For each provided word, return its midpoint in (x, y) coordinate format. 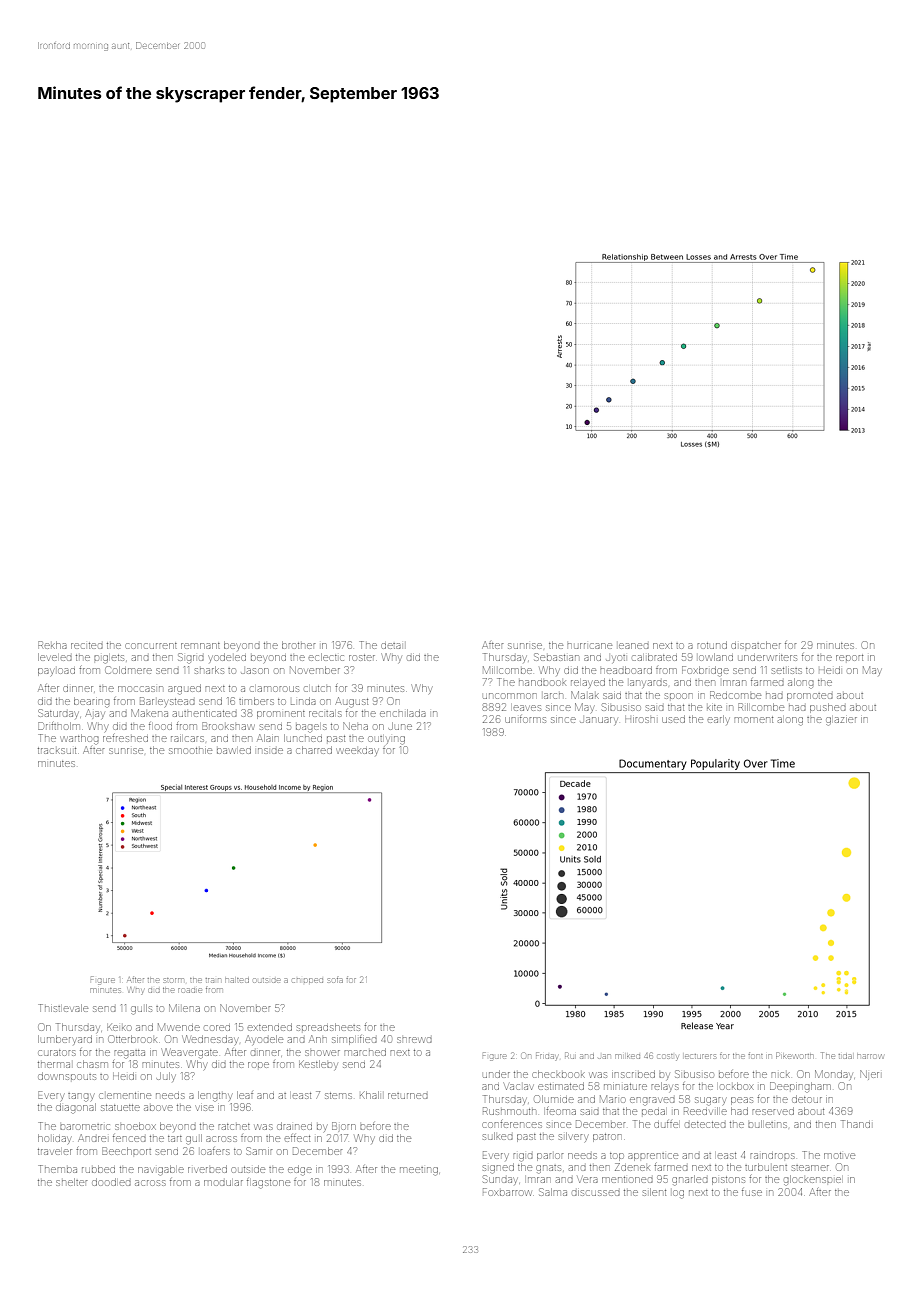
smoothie (190, 751)
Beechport (126, 1151)
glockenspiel (812, 1180)
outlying (386, 740)
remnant (200, 646)
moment (754, 720)
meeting (419, 1171)
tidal (845, 1056)
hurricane (590, 646)
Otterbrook (132, 1039)
